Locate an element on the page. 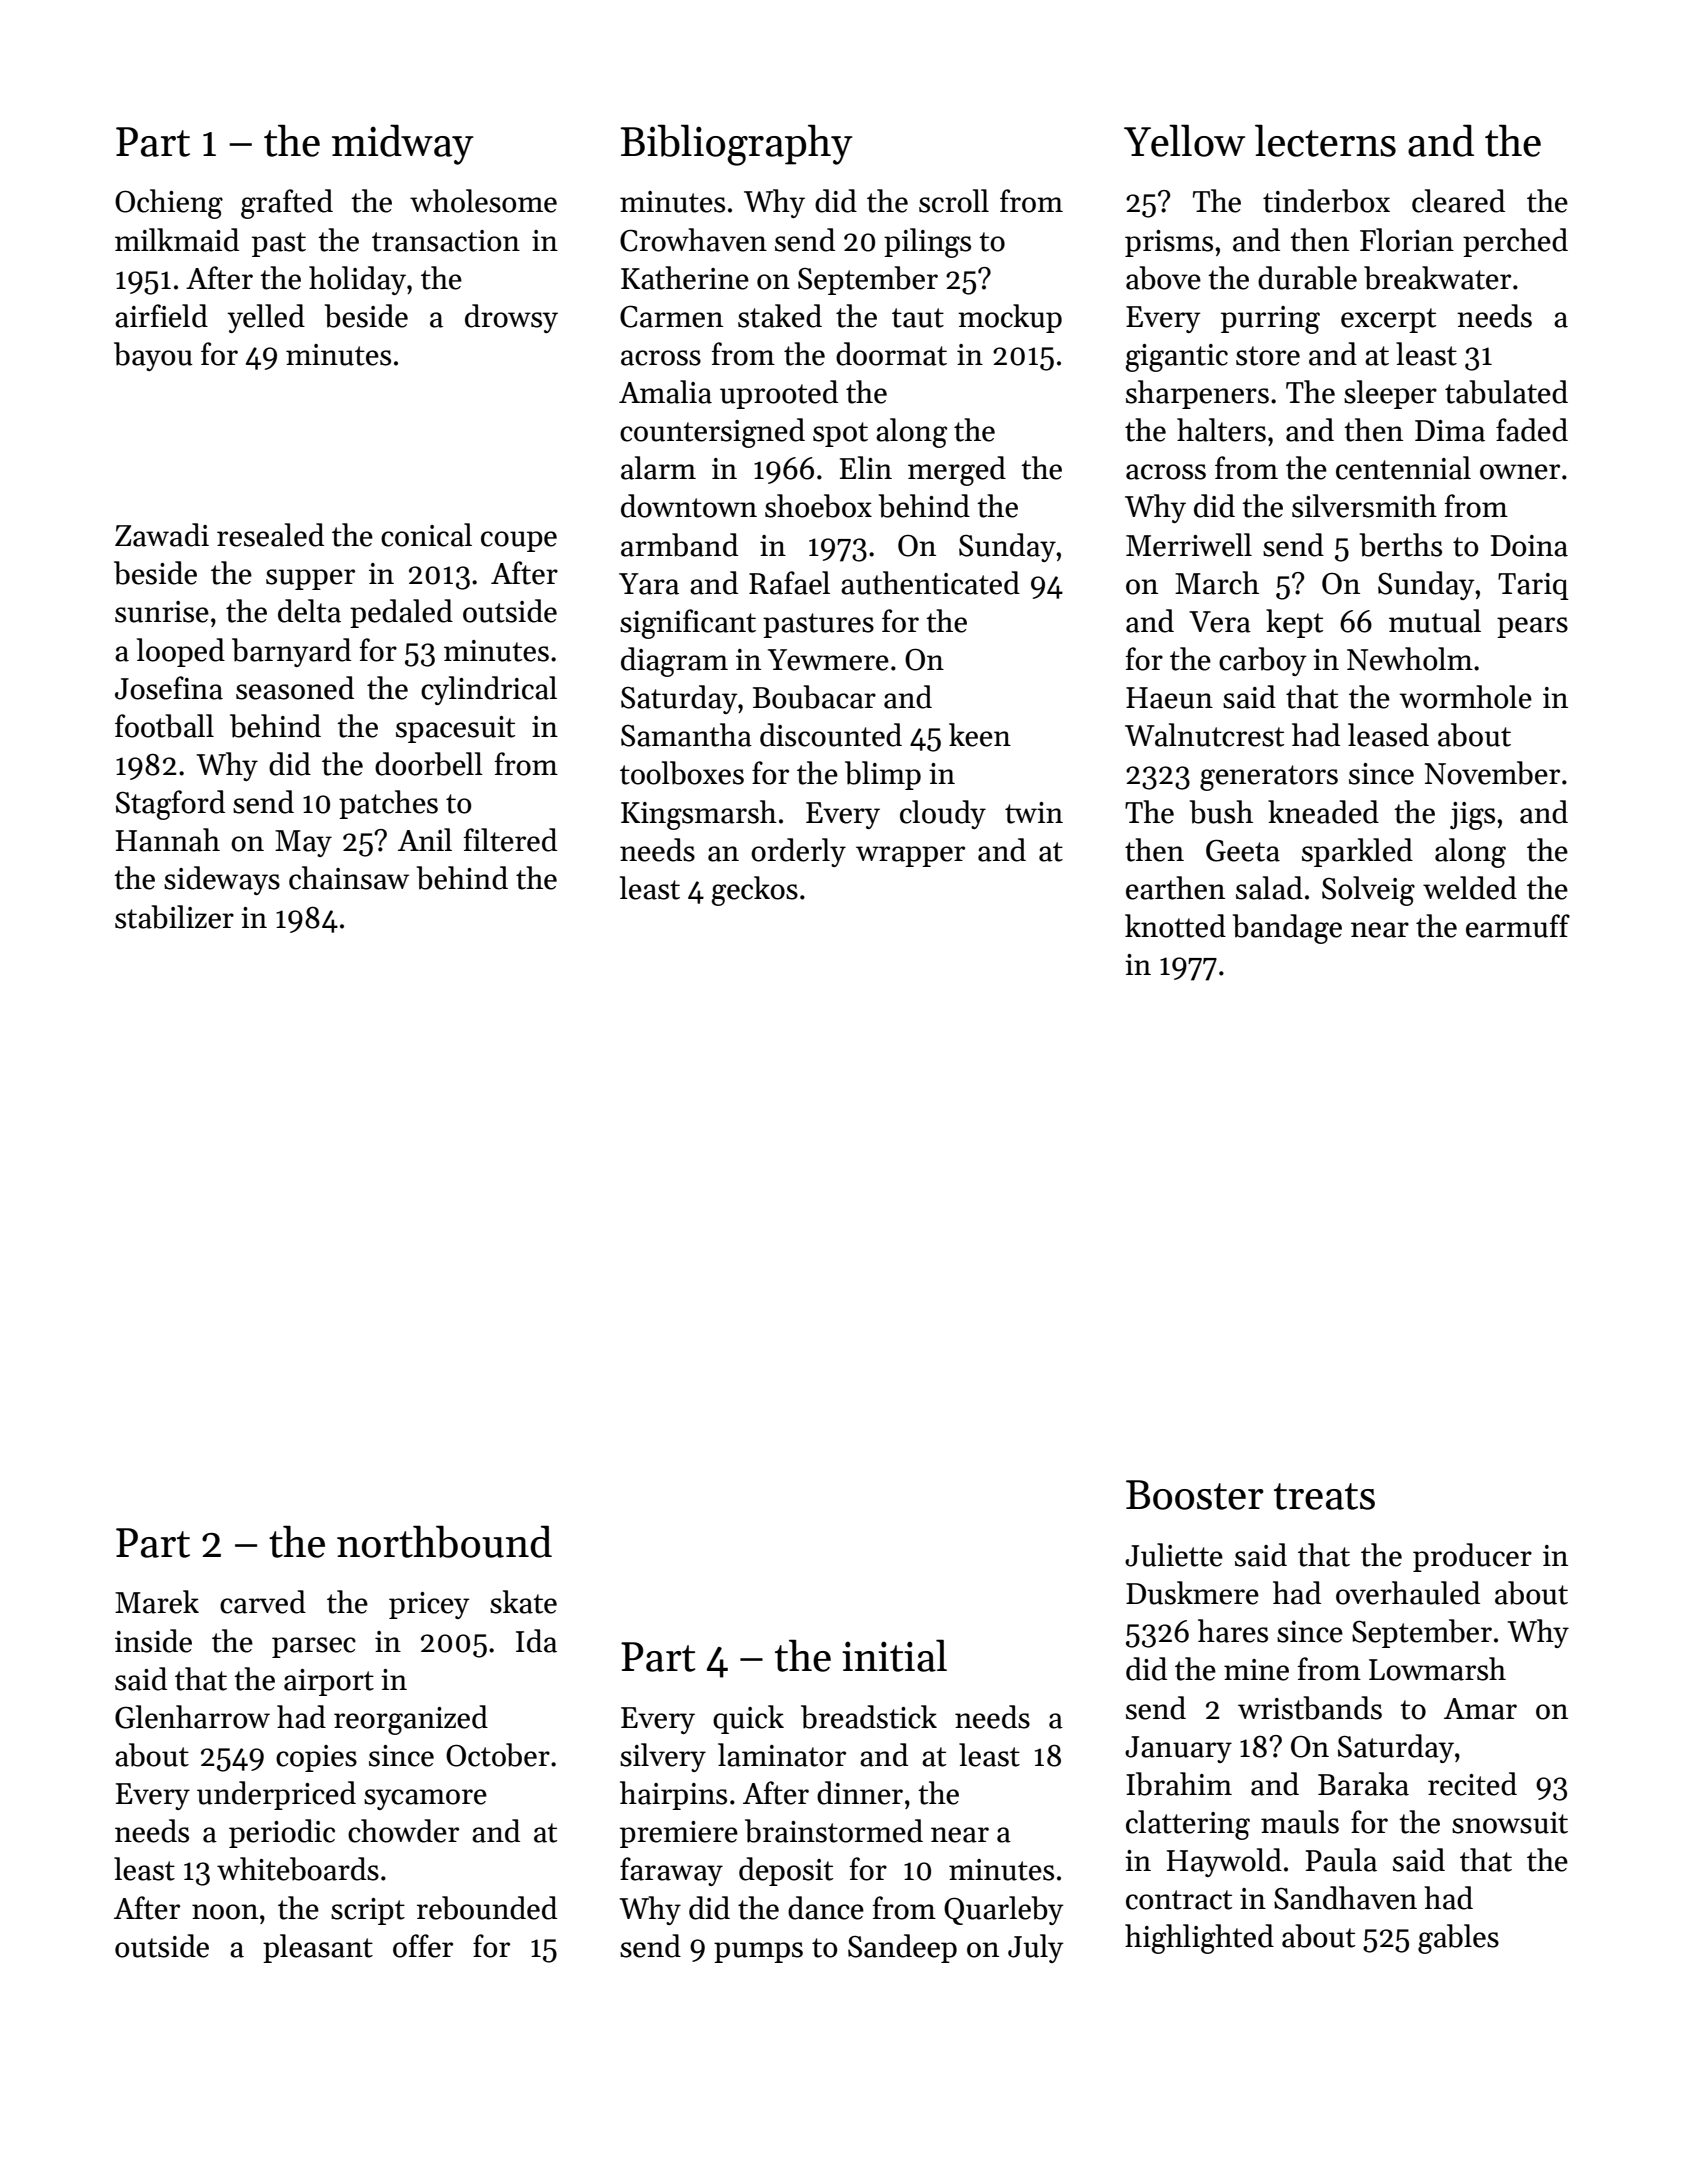 Image resolution: width=1683 pixels, height=2178 pixels. pumps is located at coordinates (758, 1952).
